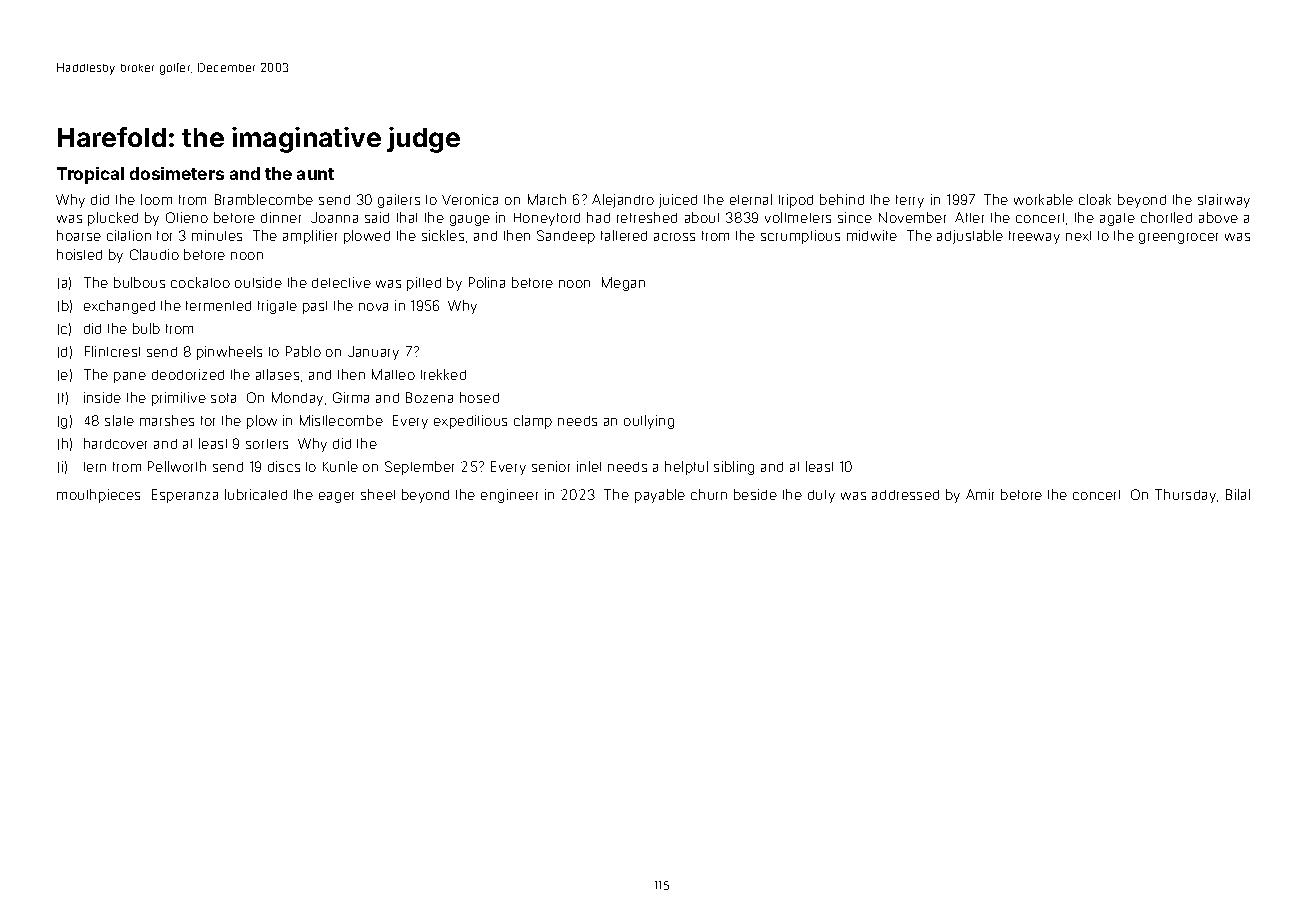  Describe the element at coordinates (980, 494) in the image. I see `Amir` at that location.
